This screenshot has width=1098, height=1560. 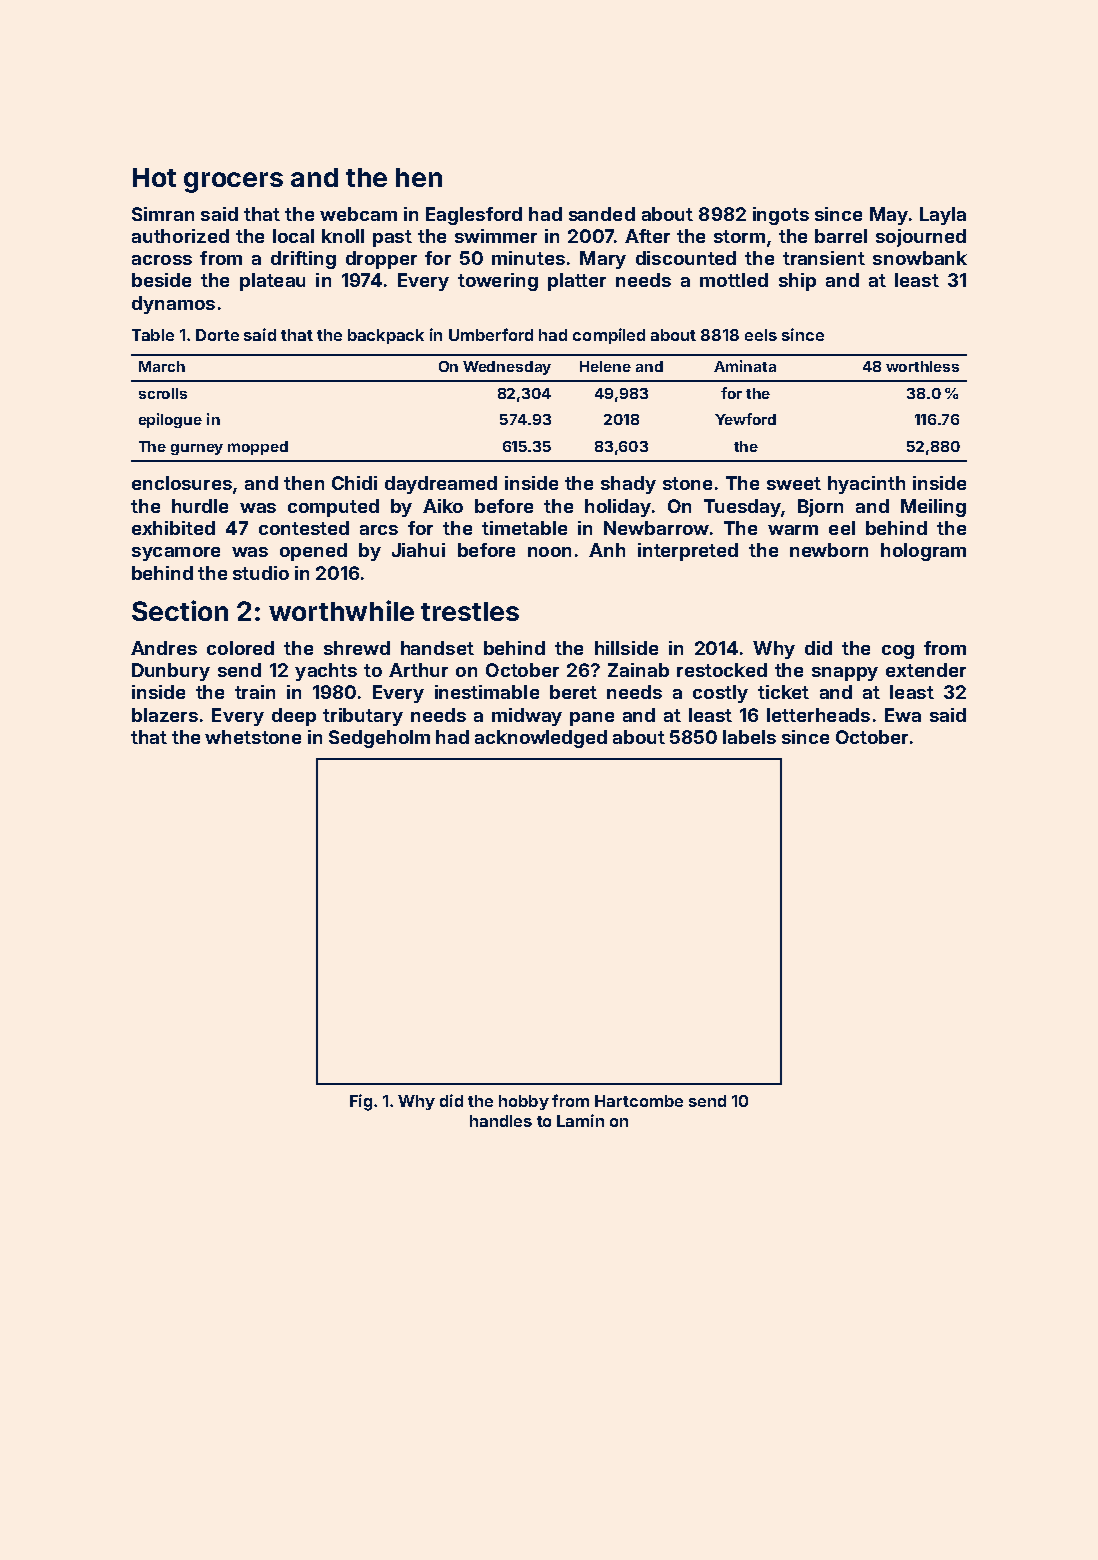 I want to click on mopped, so click(x=258, y=448).
